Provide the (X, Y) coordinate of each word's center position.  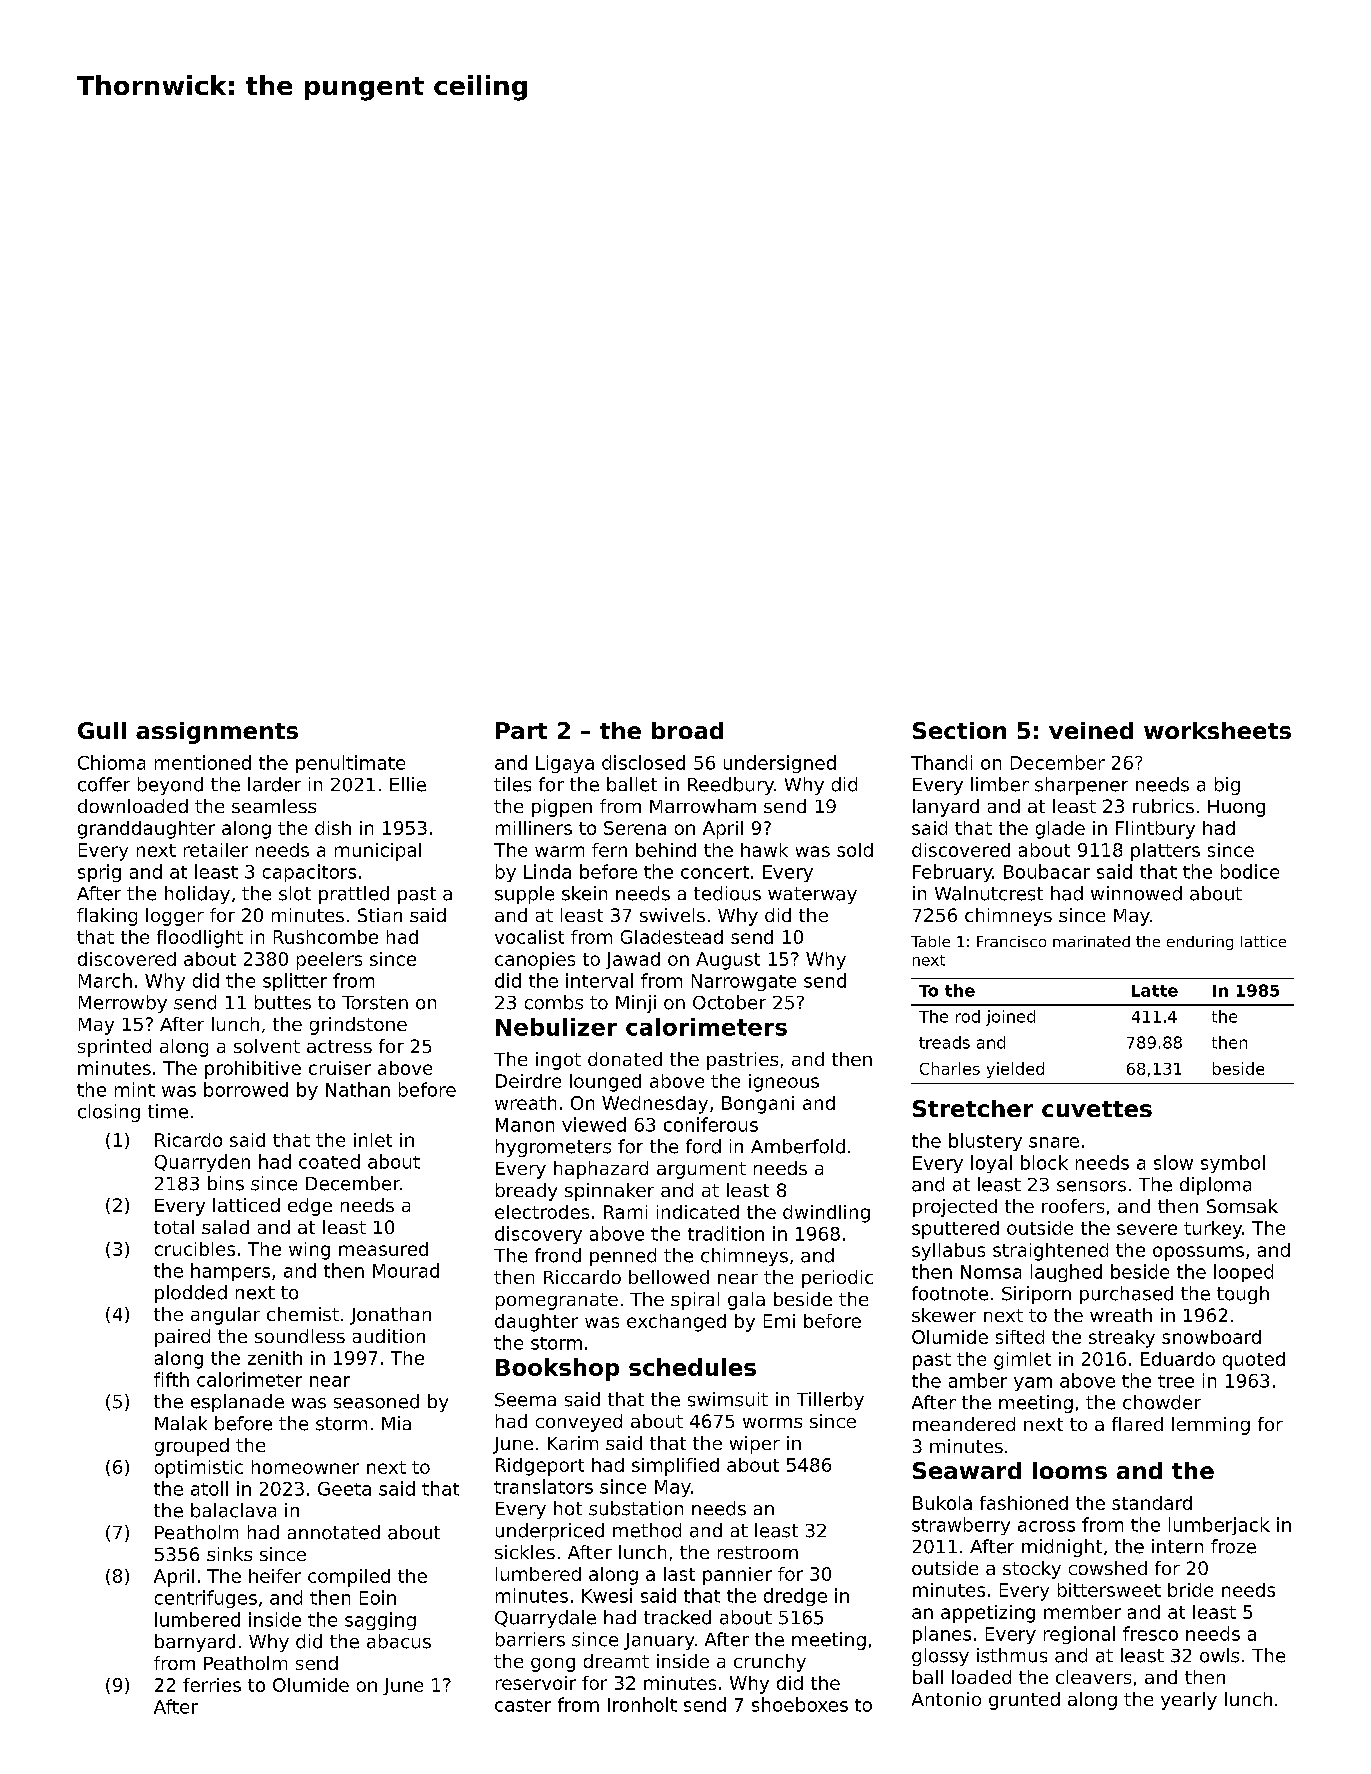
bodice (1250, 871)
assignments (217, 733)
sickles (525, 1552)
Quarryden (202, 1163)
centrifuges (206, 1599)
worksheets (1217, 730)
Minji (636, 1004)
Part (521, 730)
